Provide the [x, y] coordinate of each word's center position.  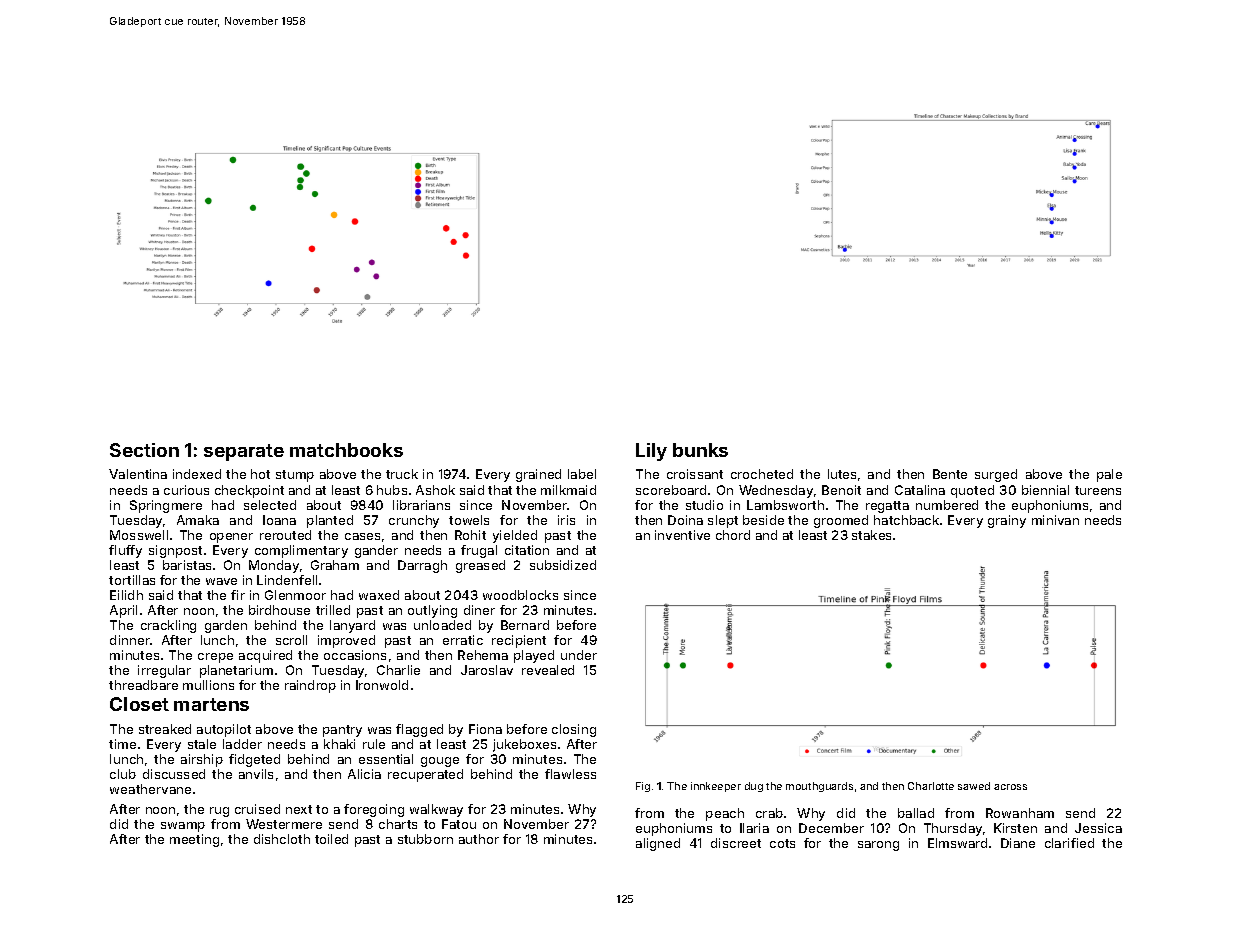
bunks [700, 450]
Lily [651, 452]
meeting [194, 840]
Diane [1018, 843]
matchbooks [346, 450]
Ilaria [754, 828]
